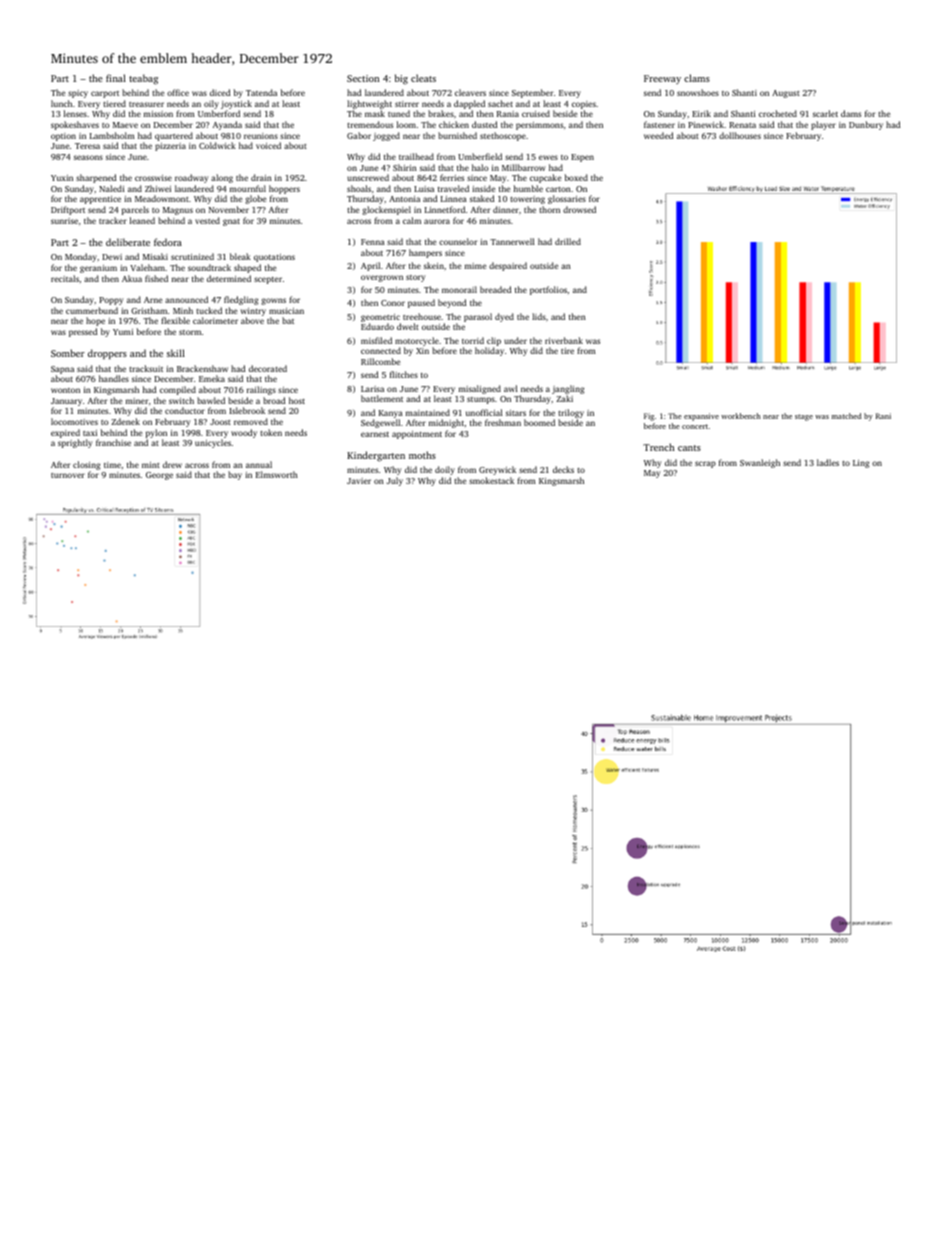  Describe the element at coordinates (489, 351) in the page. I see `holiday` at that location.
